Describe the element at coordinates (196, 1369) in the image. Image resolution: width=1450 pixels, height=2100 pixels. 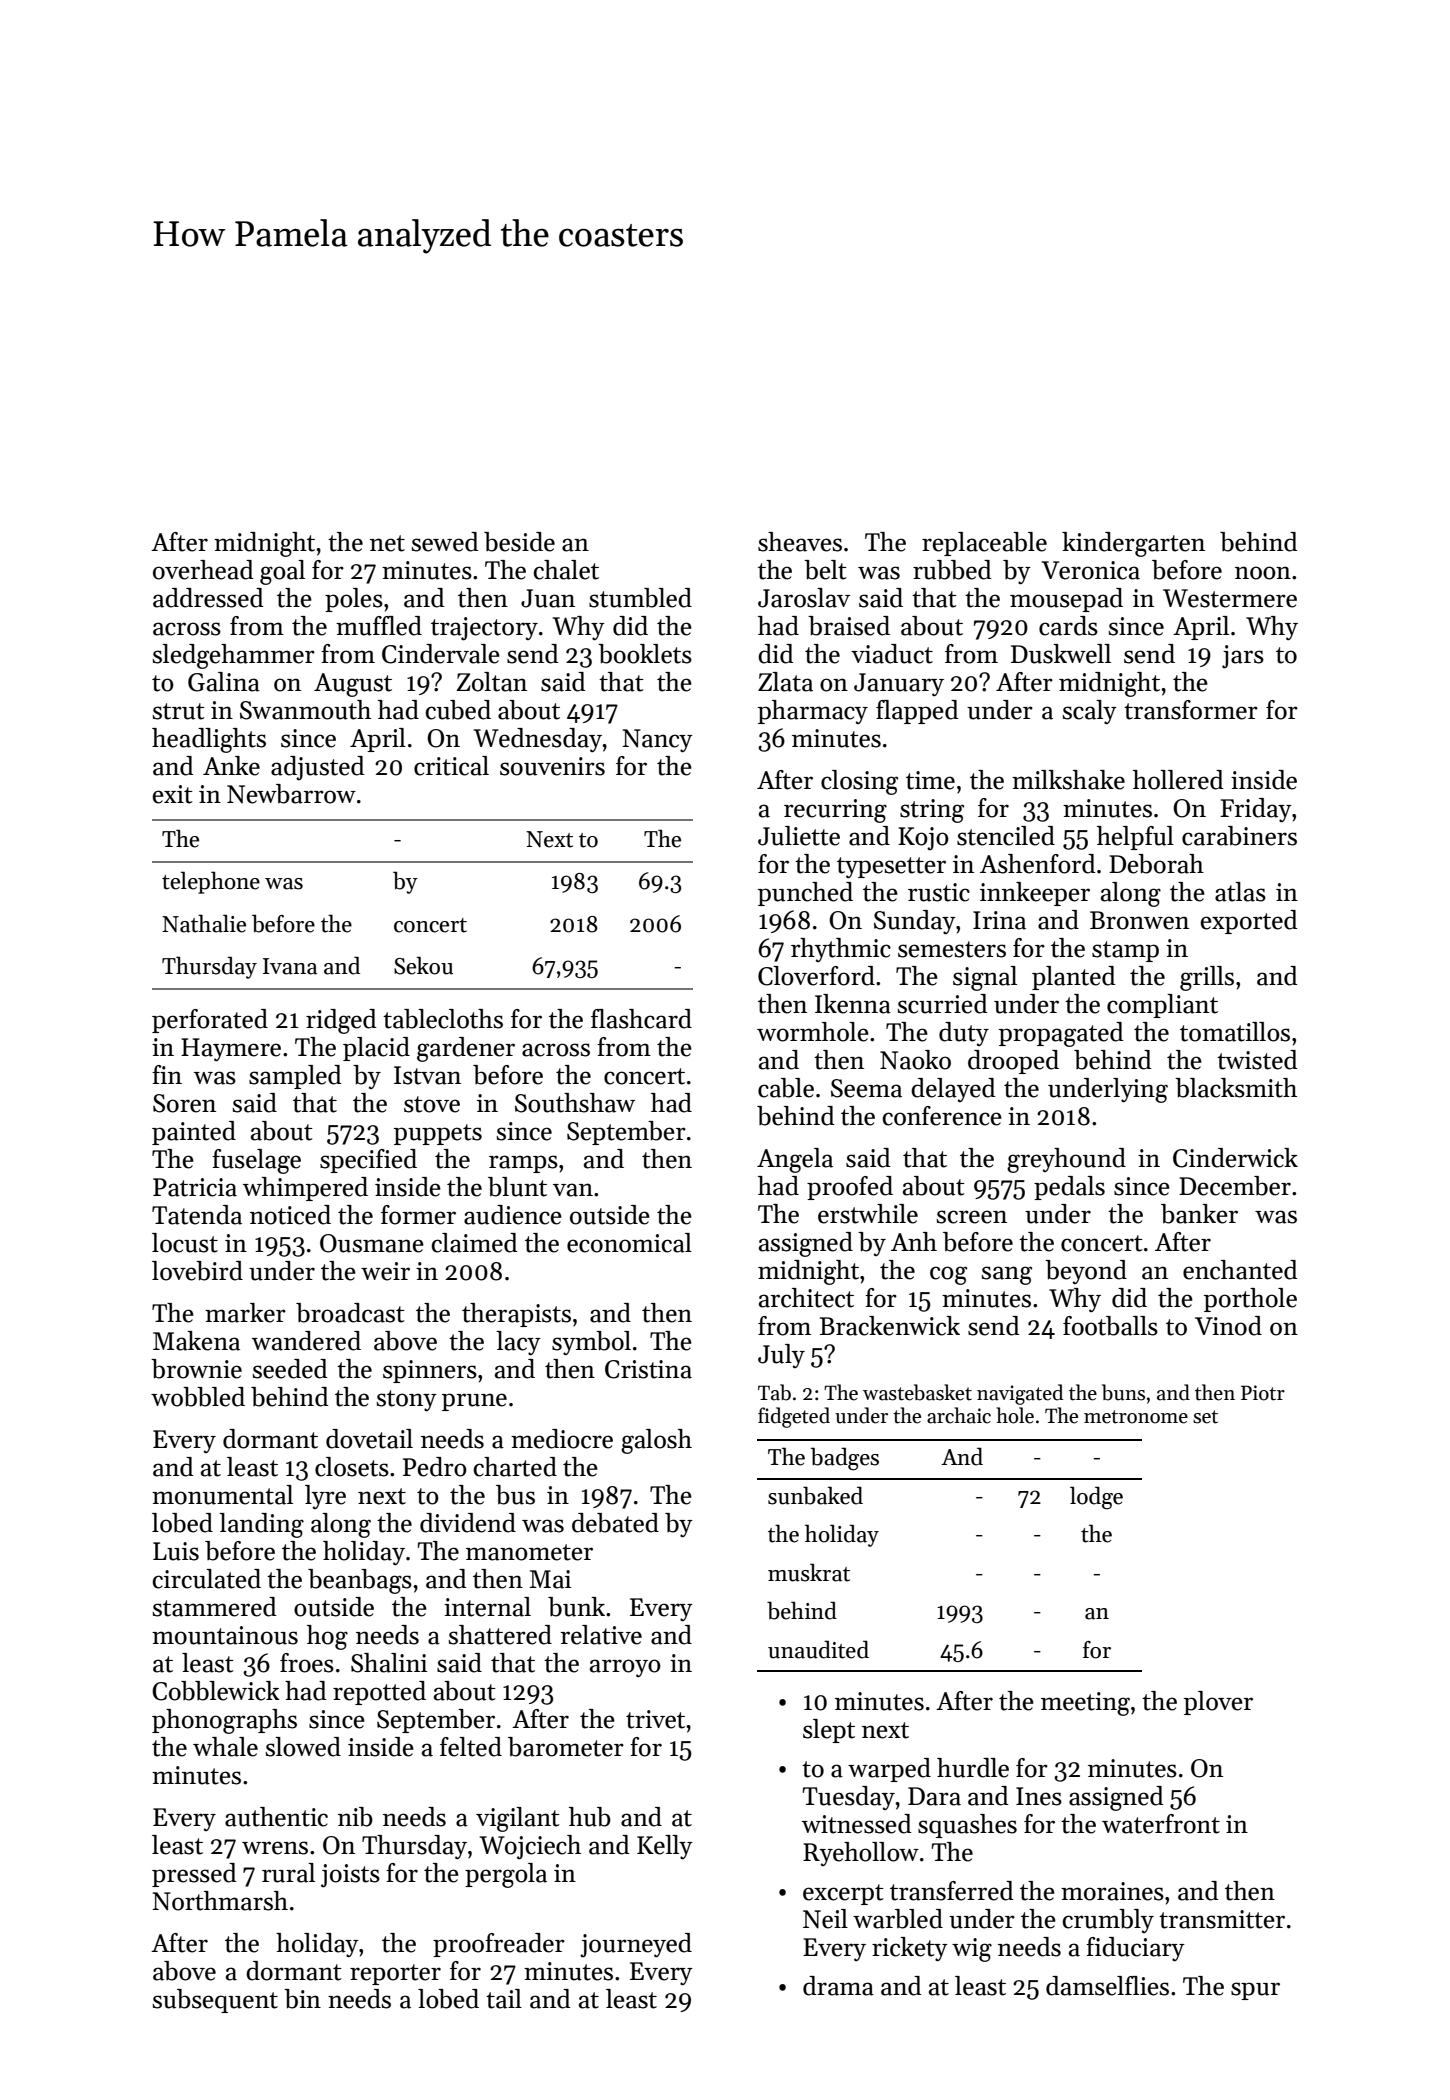
I see `brownie` at that location.
